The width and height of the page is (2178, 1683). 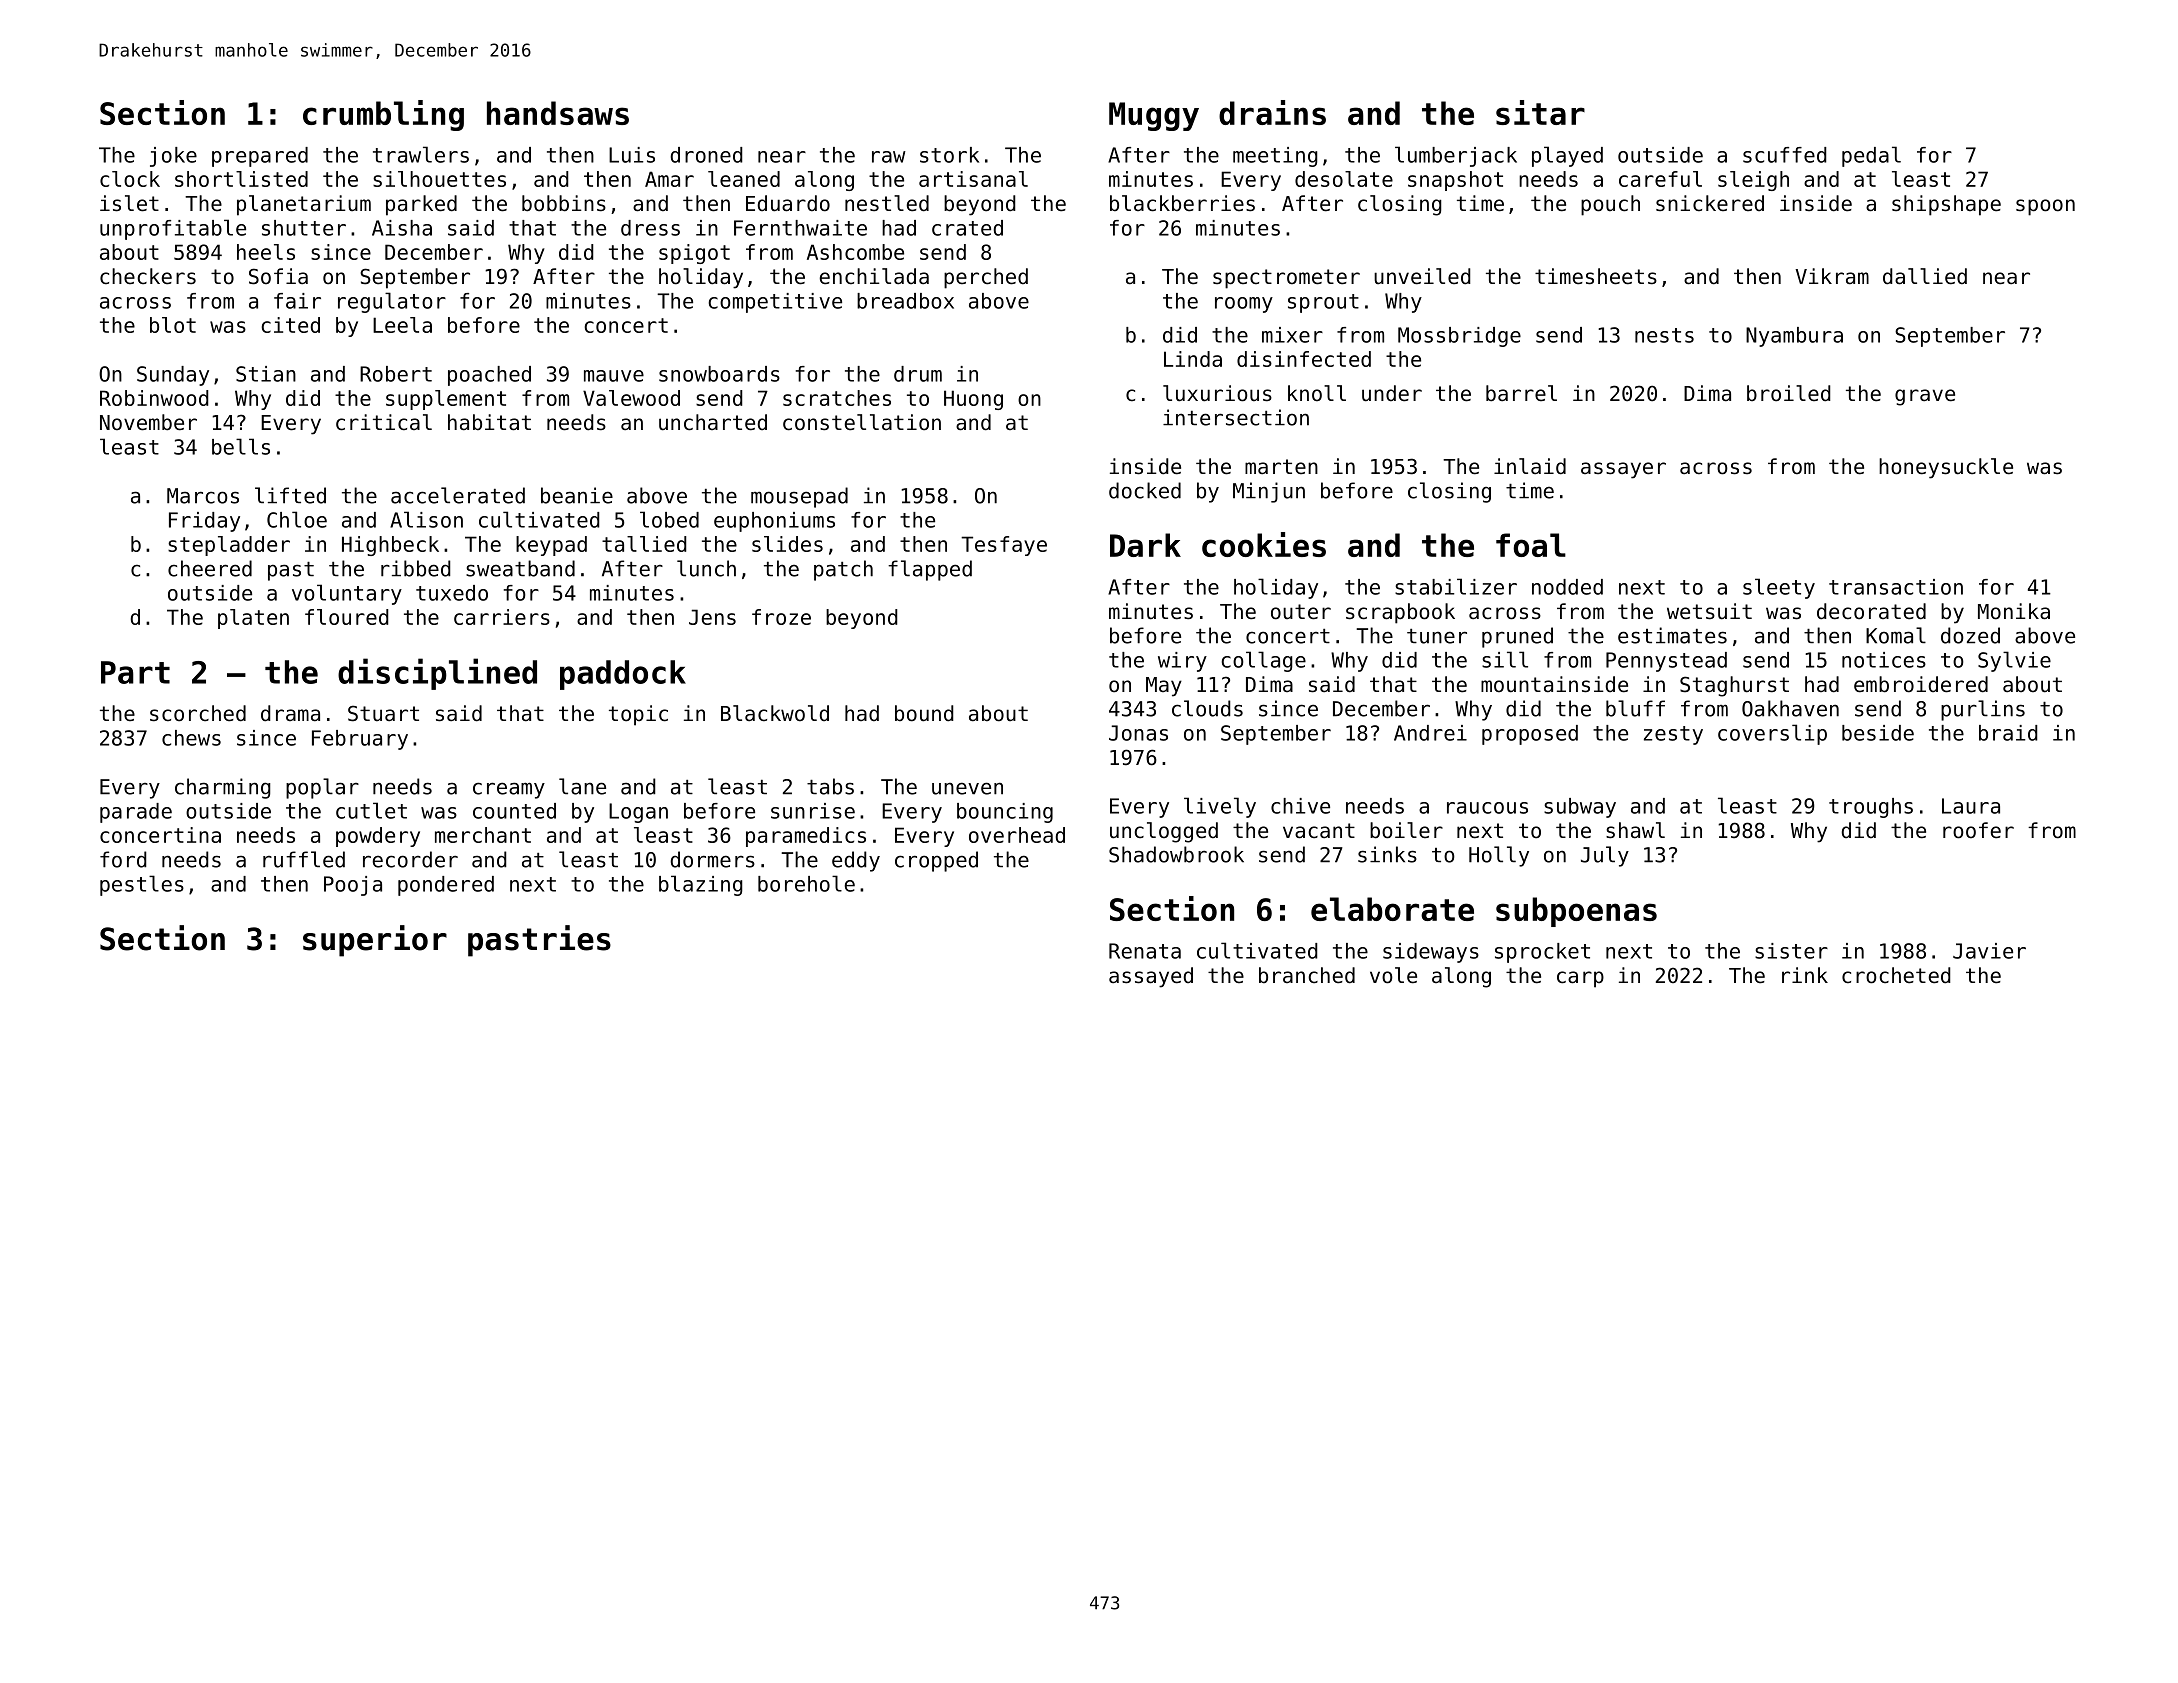 I want to click on transaction, so click(x=1896, y=587).
